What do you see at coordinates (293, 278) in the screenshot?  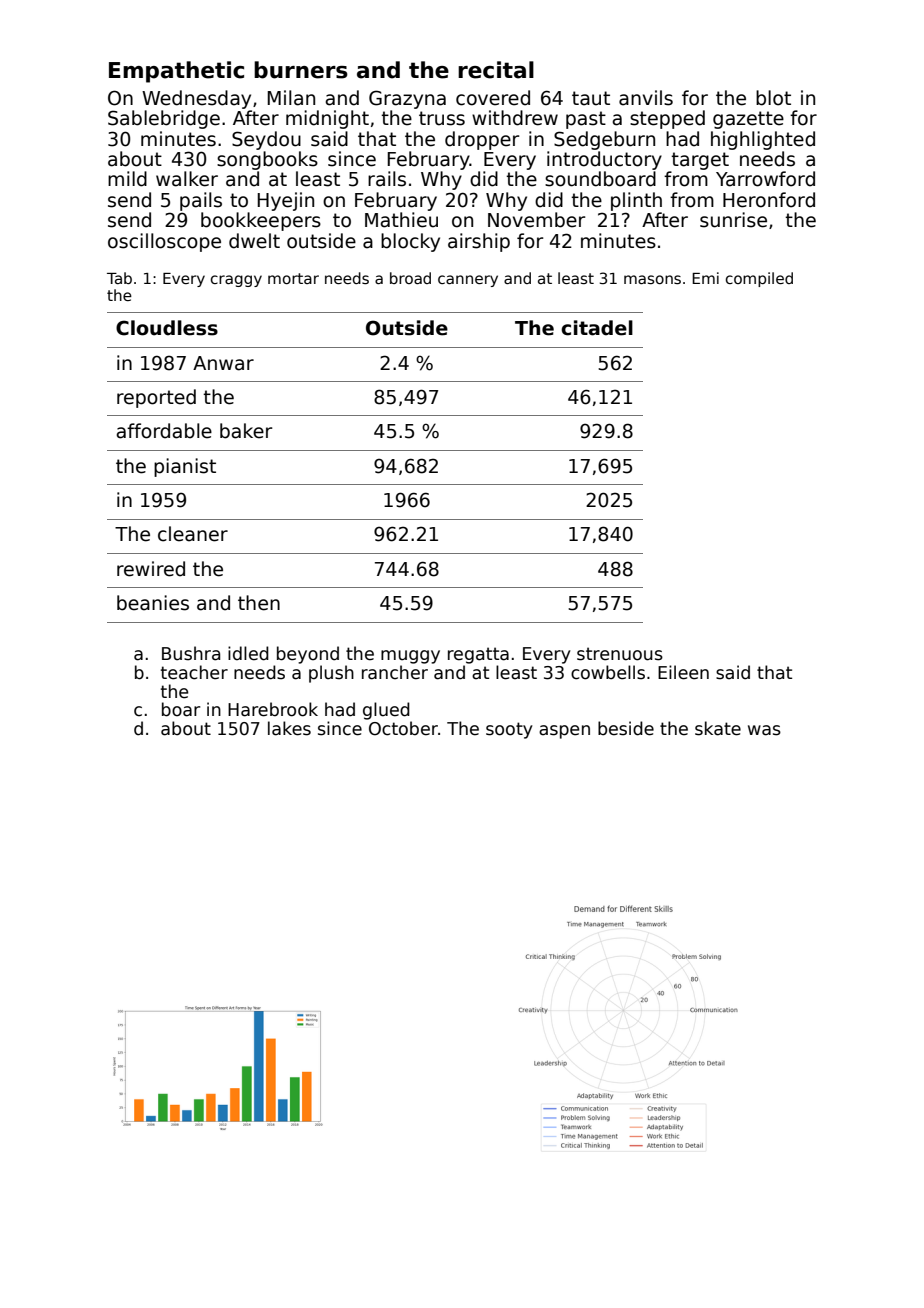 I see `mortar` at bounding box center [293, 278].
